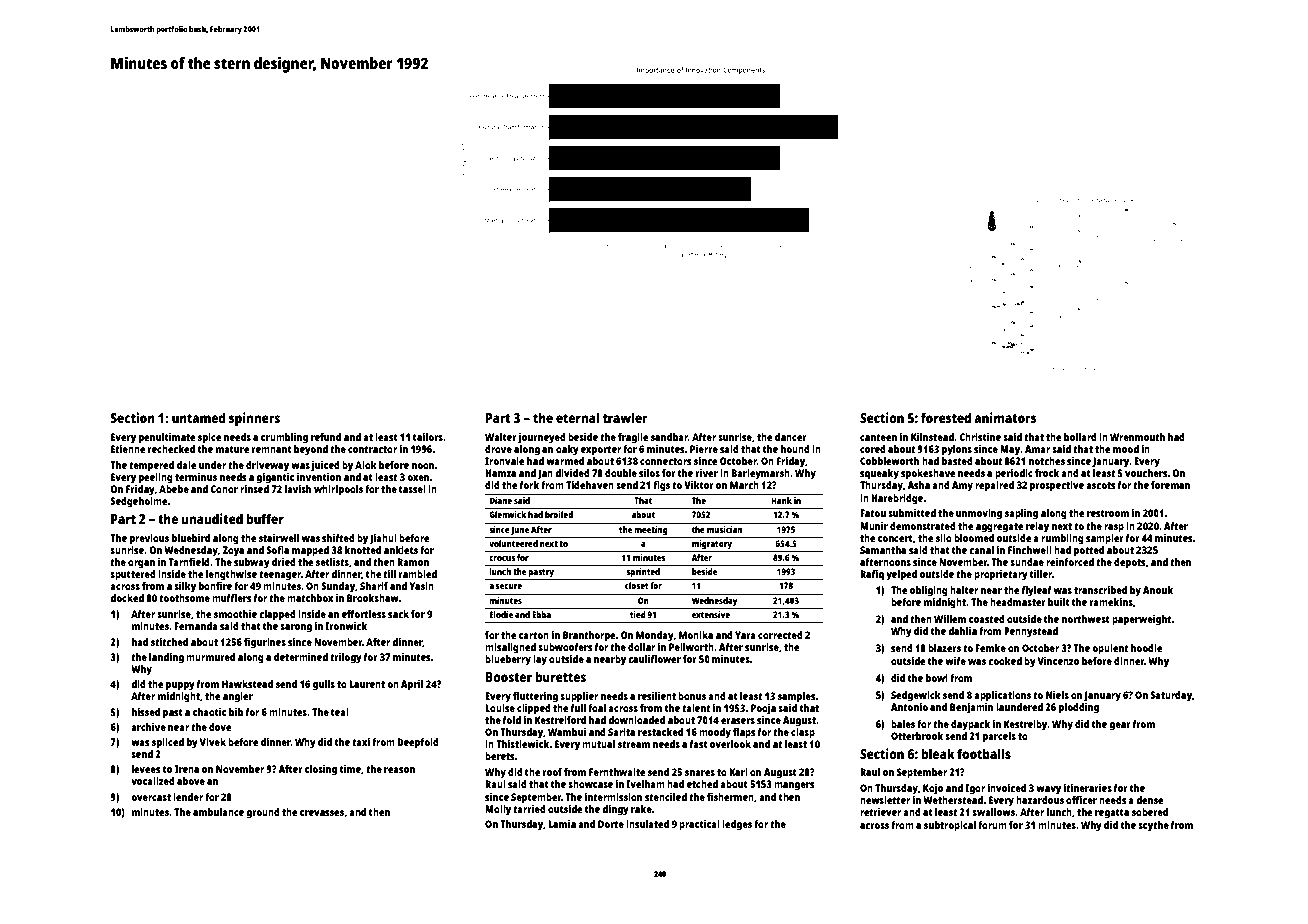 The image size is (1308, 924). Describe the element at coordinates (184, 598) in the screenshot. I see `toothsome` at that location.
